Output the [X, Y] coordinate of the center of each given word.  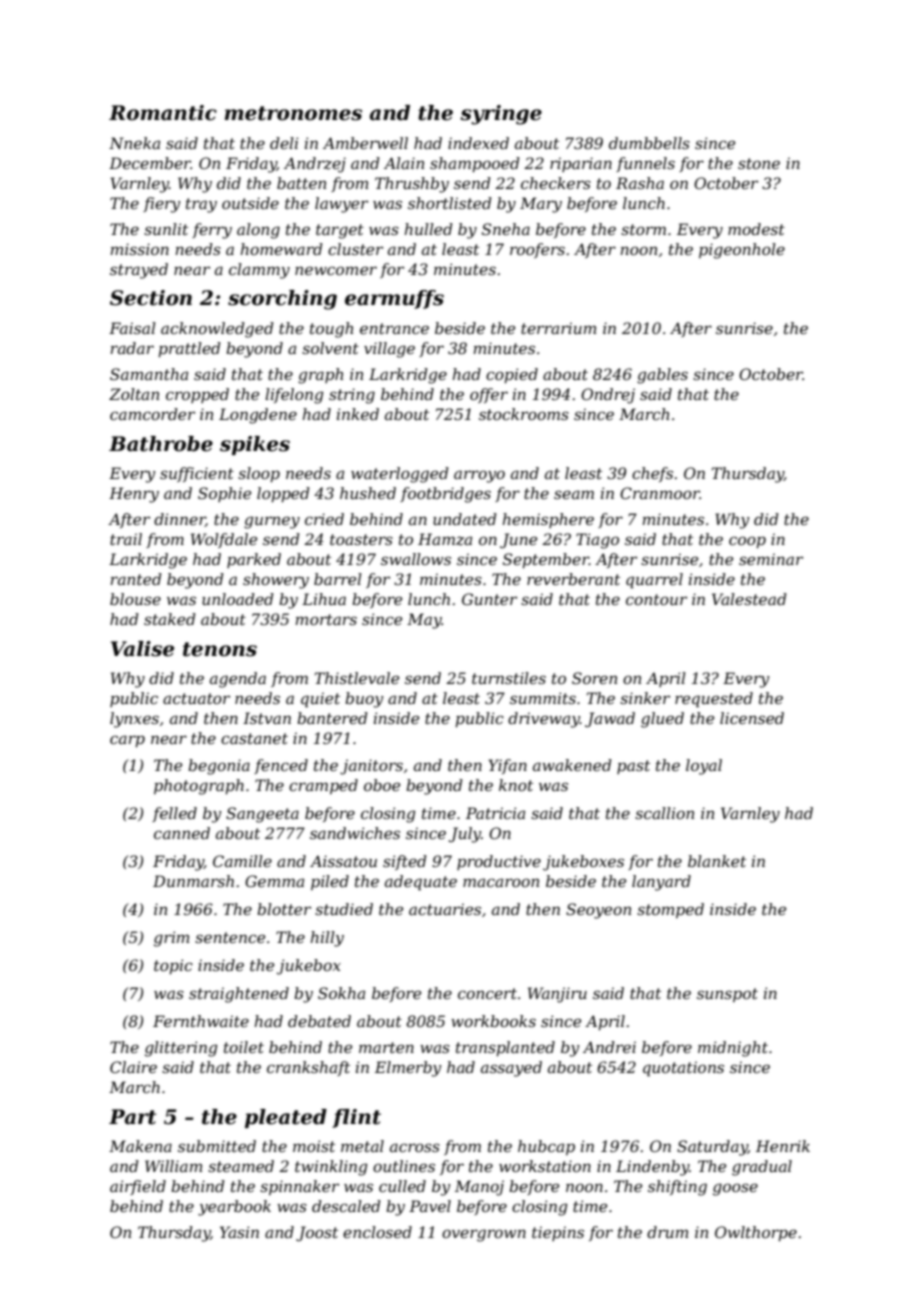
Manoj [479, 1188]
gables [662, 376]
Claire [133, 1067]
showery [276, 581]
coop [747, 542]
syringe [501, 115]
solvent [330, 348]
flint [356, 1118]
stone [759, 163]
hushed [368, 493]
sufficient [197, 474]
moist [314, 1146]
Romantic [163, 113]
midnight [733, 1049]
